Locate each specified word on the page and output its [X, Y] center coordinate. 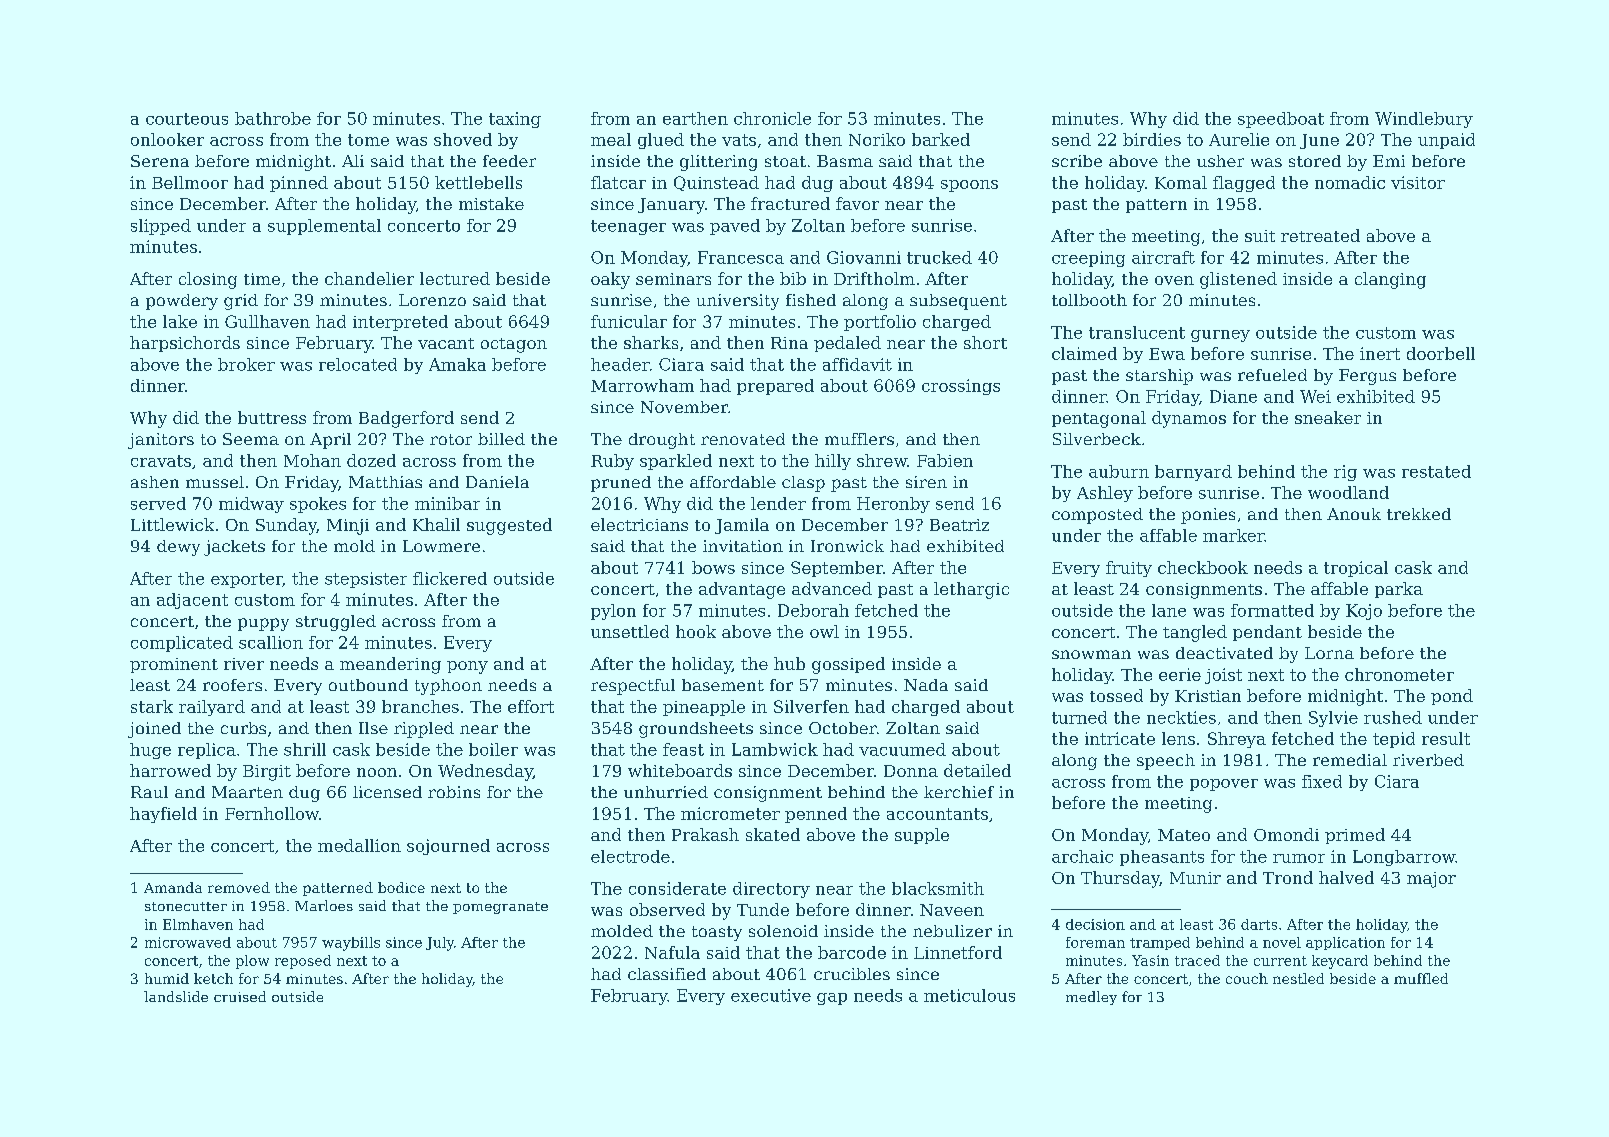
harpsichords [185, 344]
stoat [785, 161]
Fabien [945, 460]
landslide [176, 996]
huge [150, 751]
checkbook [1203, 567]
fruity [1129, 569]
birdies [1152, 139]
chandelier [369, 278]
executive [771, 995]
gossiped [848, 665]
